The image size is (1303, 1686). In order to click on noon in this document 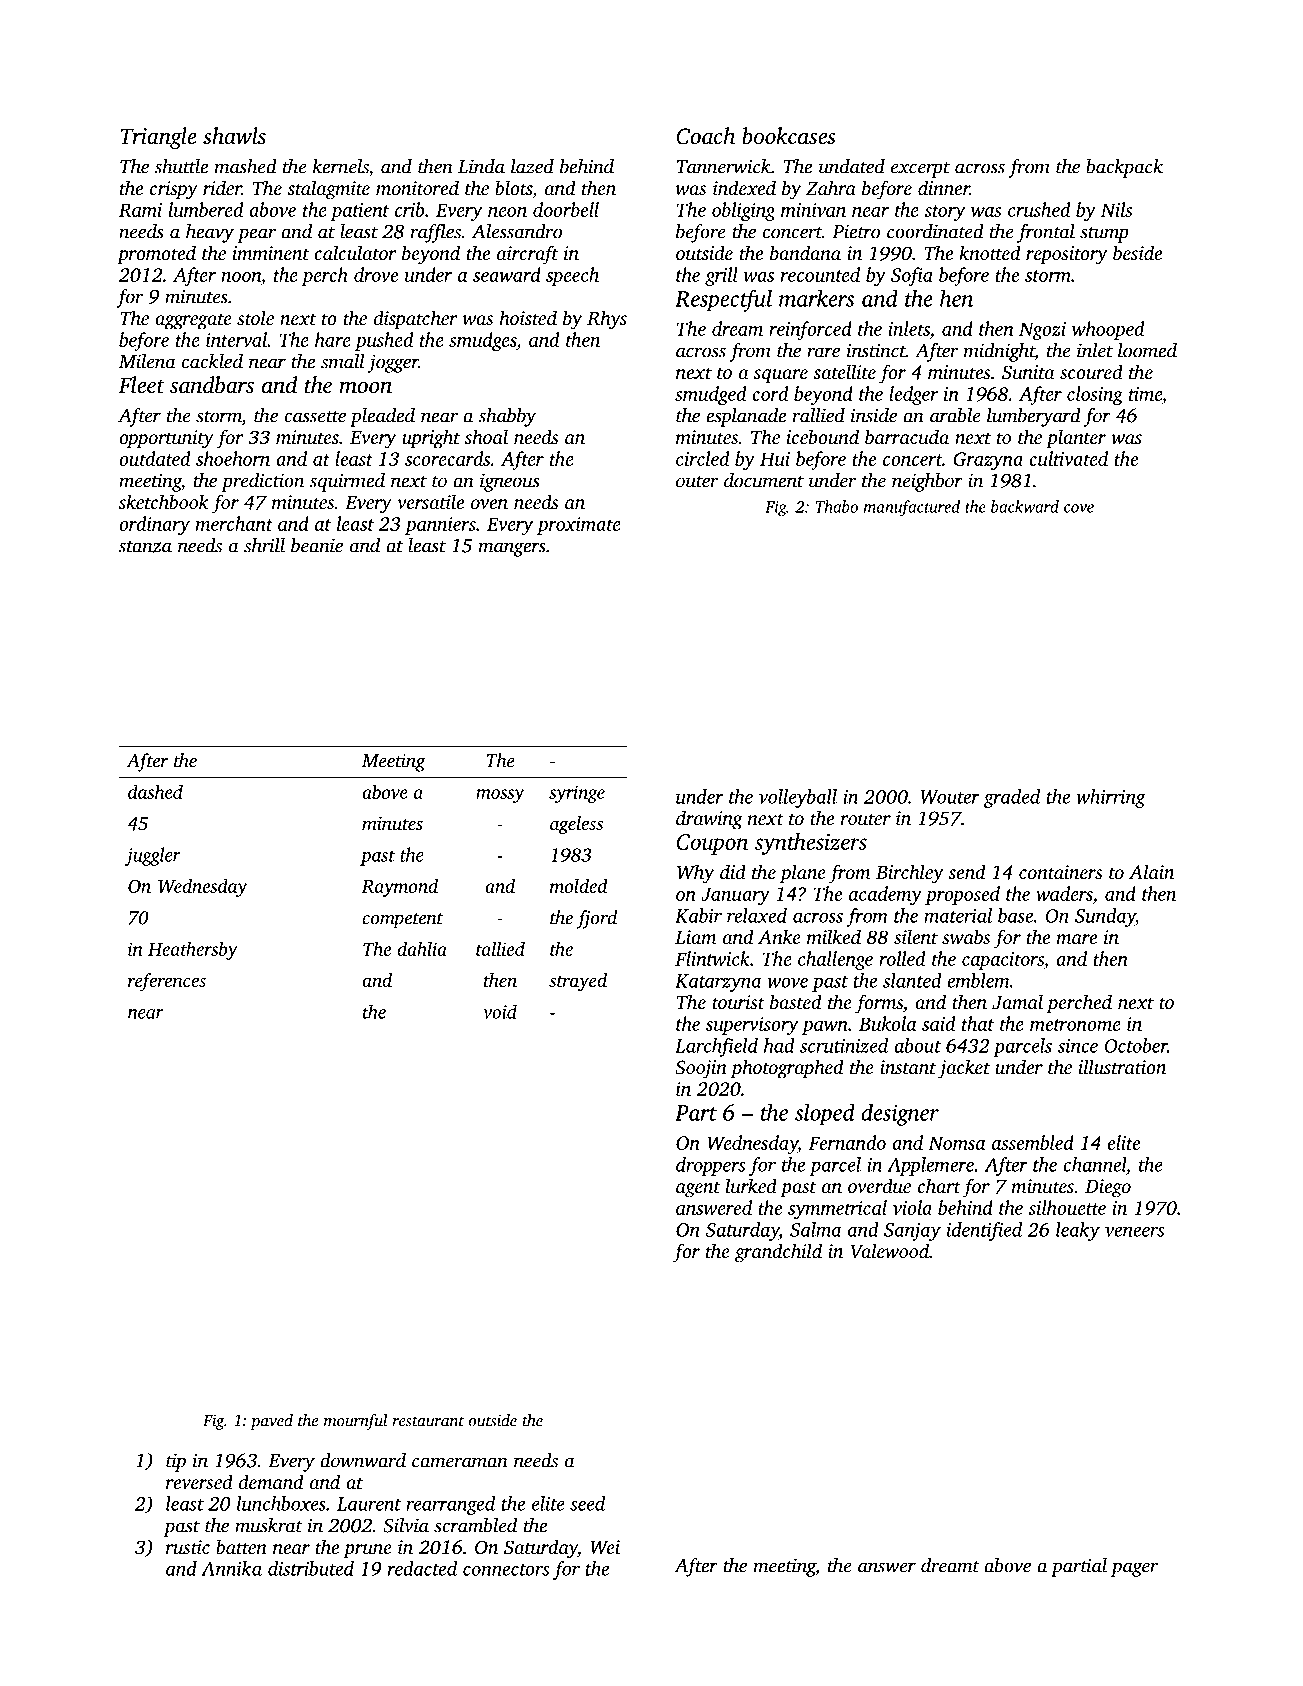, I will do `click(241, 277)`.
